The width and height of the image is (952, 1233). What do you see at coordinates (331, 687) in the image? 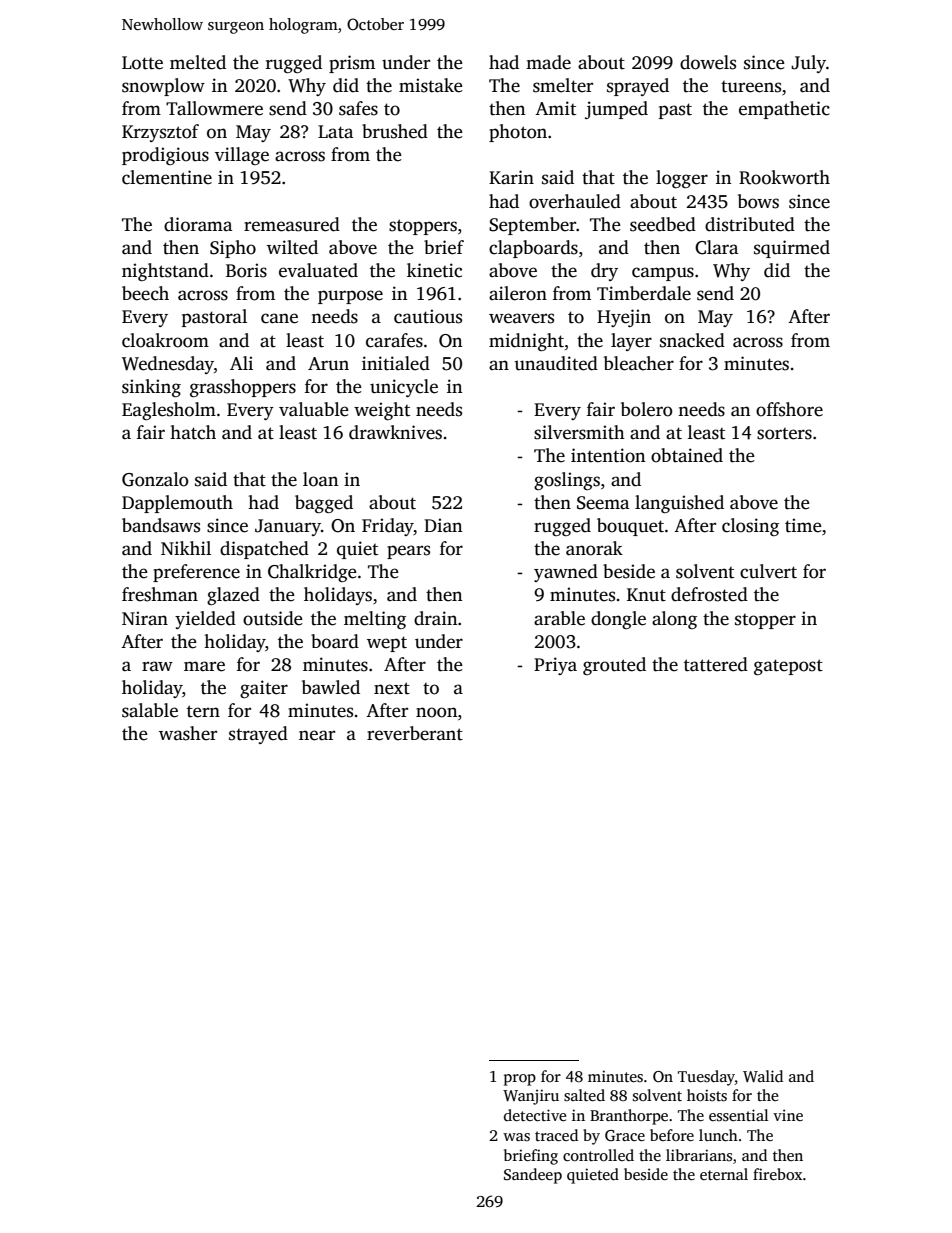
I see `bawled` at bounding box center [331, 687].
